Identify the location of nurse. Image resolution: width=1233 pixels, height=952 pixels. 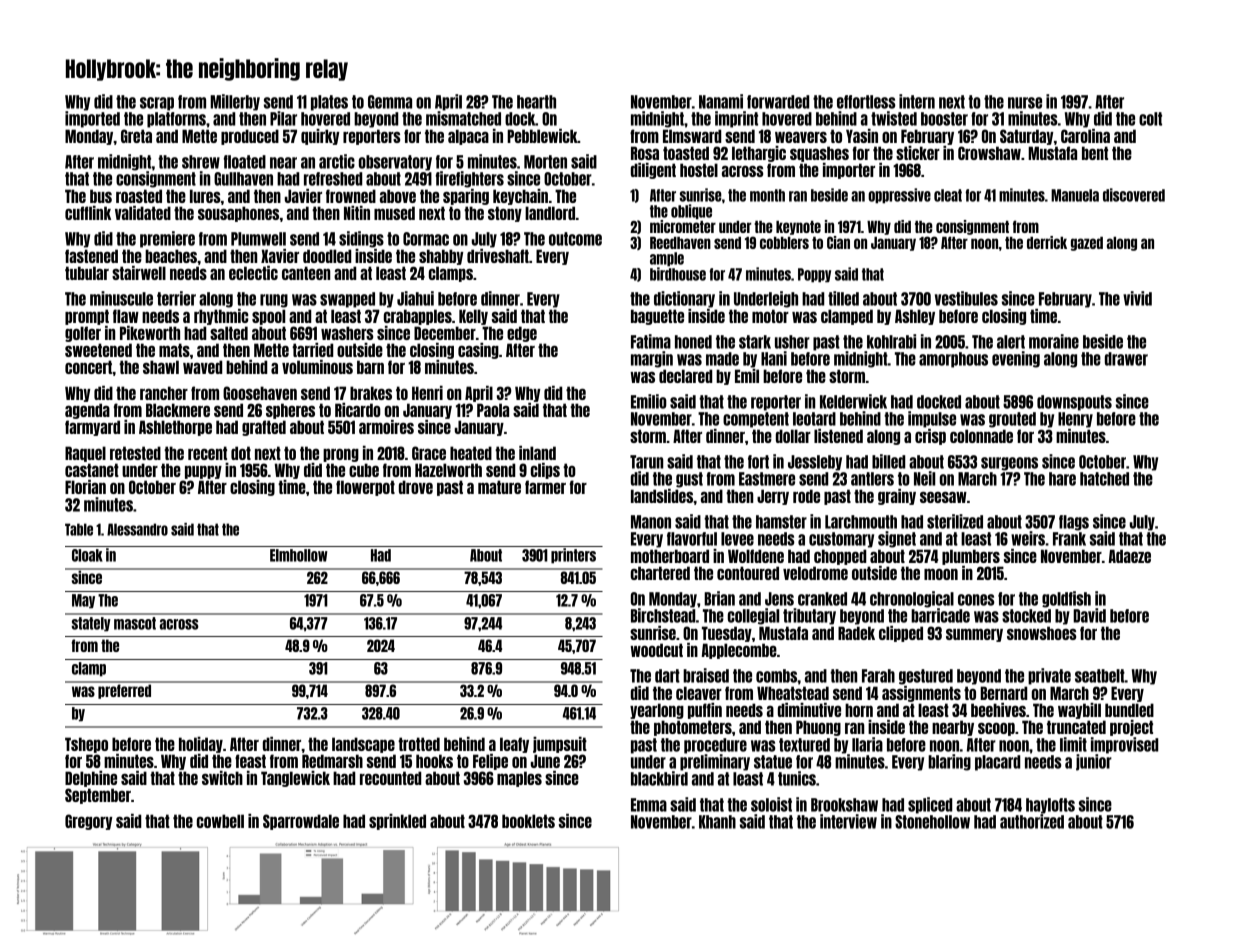
(1025, 103).
